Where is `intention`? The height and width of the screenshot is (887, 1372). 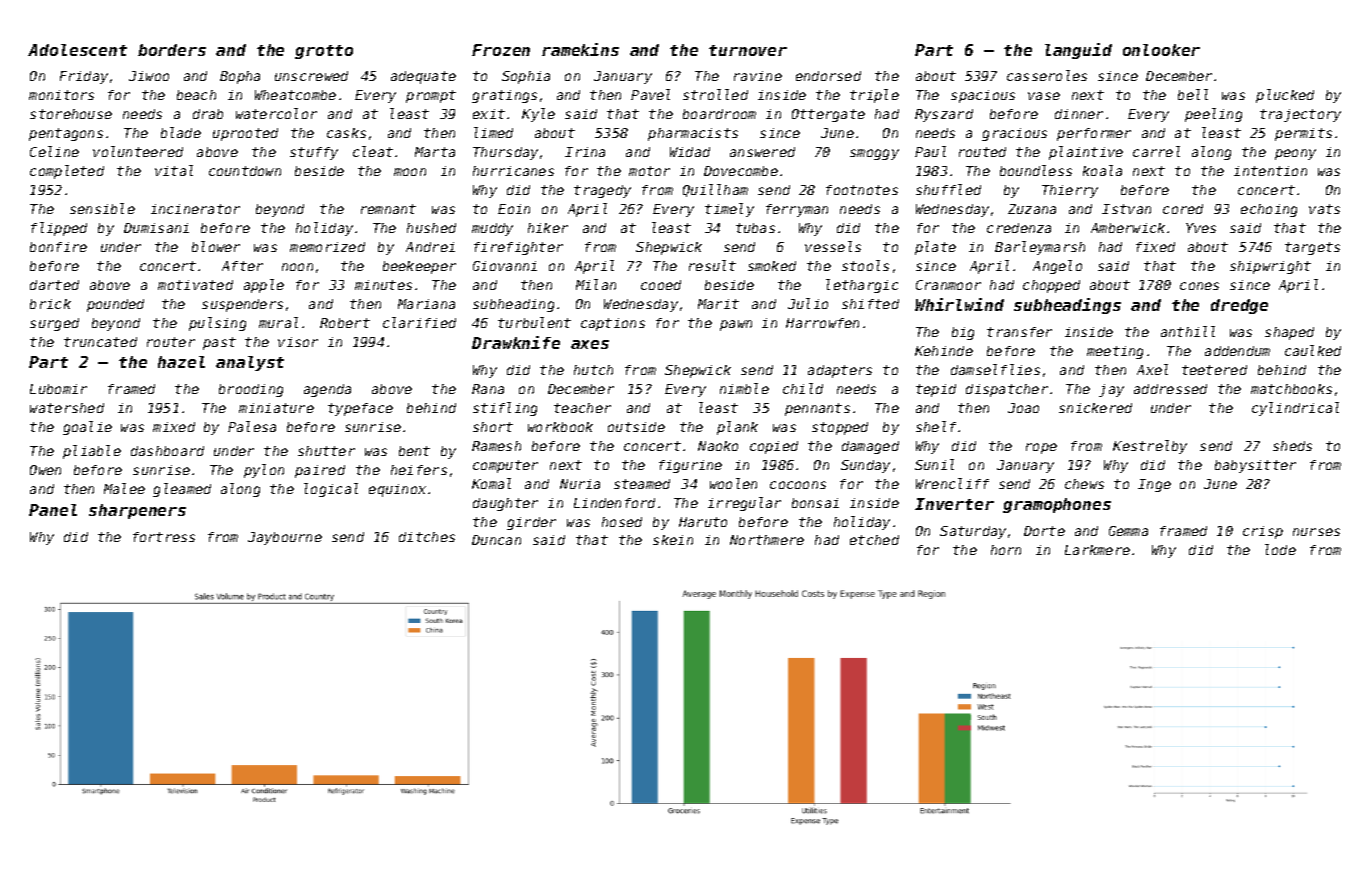
intention is located at coordinates (1270, 171).
